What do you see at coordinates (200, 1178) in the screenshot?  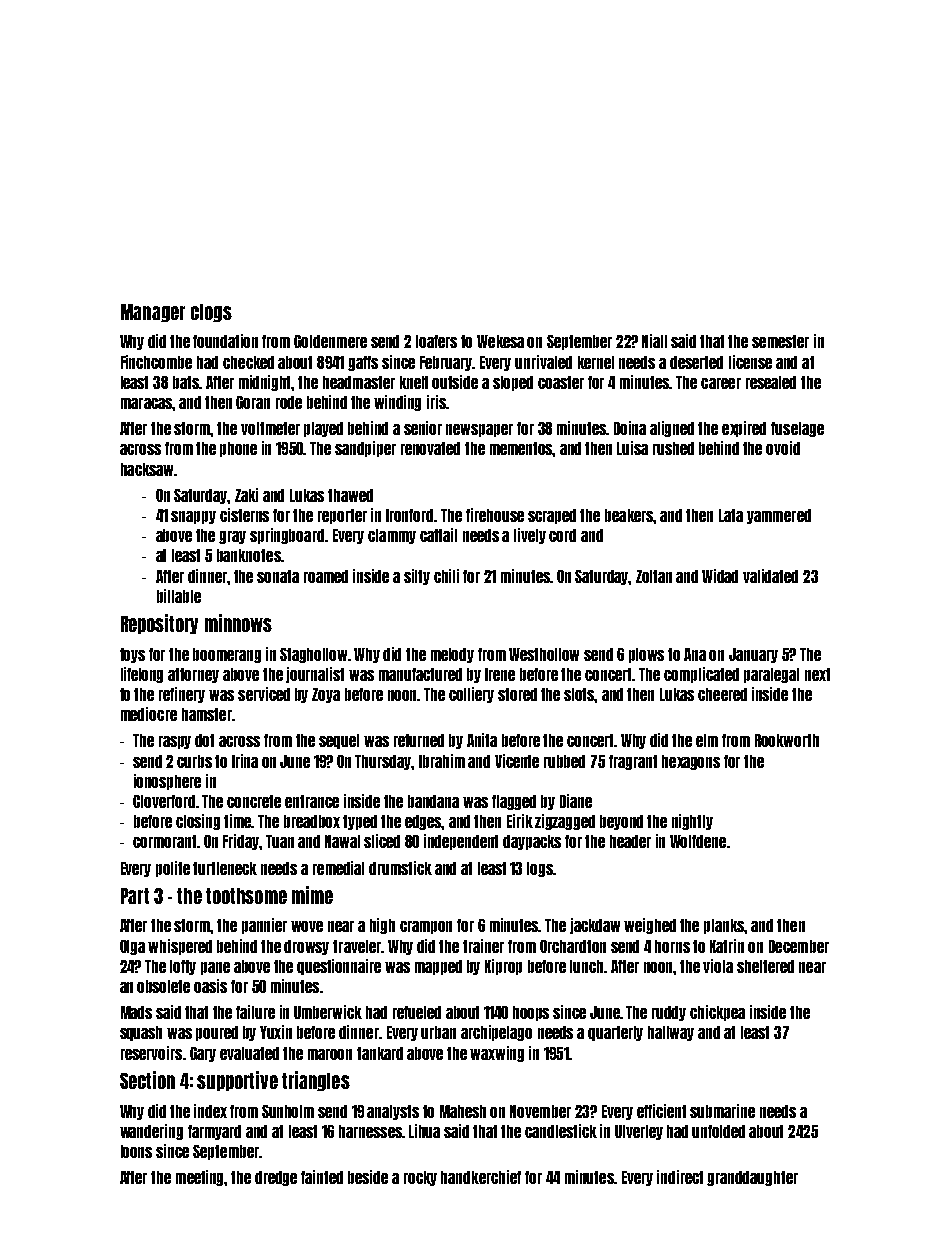 I see `meeting` at bounding box center [200, 1178].
